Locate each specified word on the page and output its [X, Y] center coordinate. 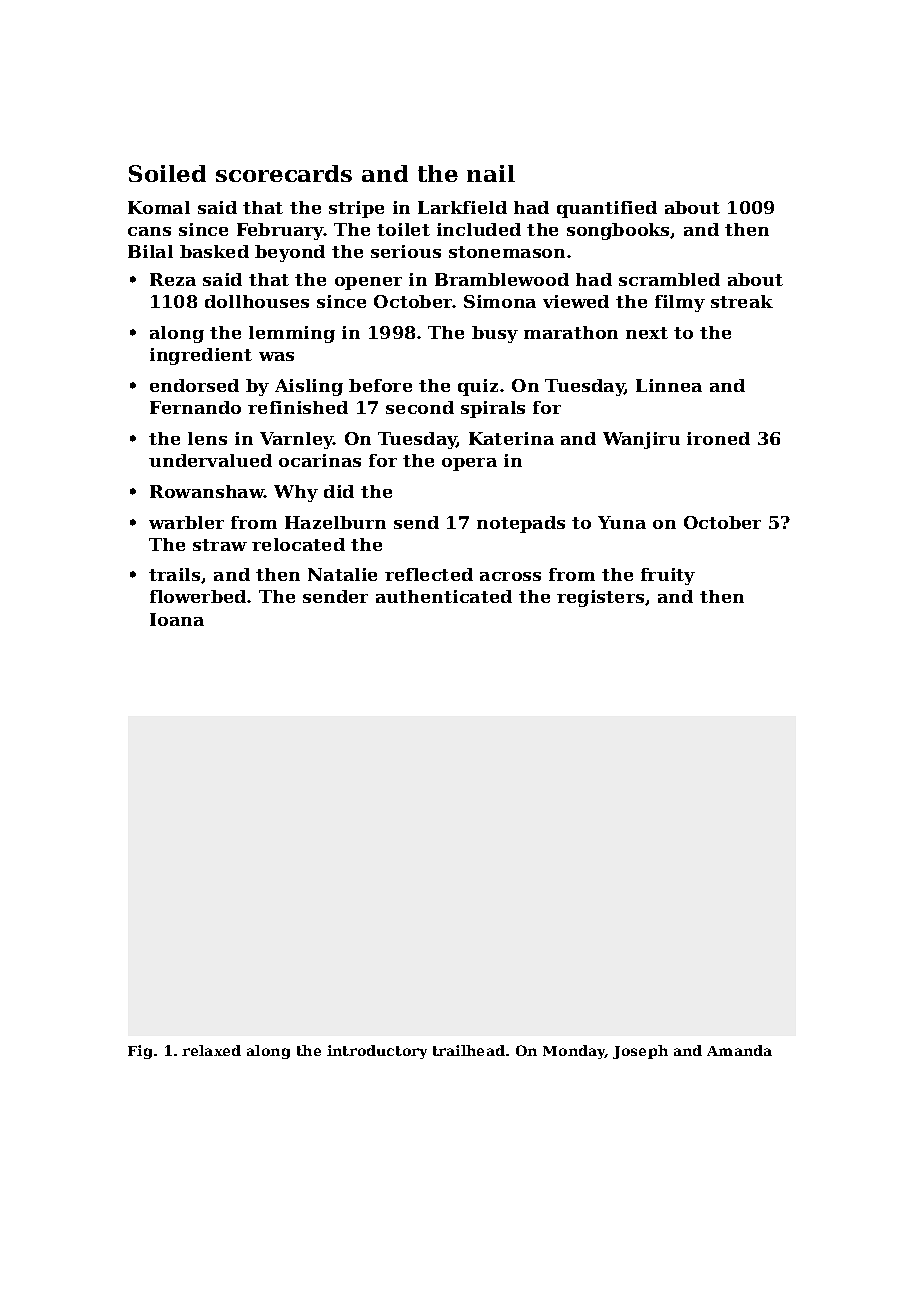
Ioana [177, 619]
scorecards [284, 173]
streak [742, 301]
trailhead [469, 1050]
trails [174, 574]
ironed [718, 438]
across [510, 576]
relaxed [211, 1050]
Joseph [640, 1052]
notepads [521, 524]
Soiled [167, 173]
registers [600, 598]
